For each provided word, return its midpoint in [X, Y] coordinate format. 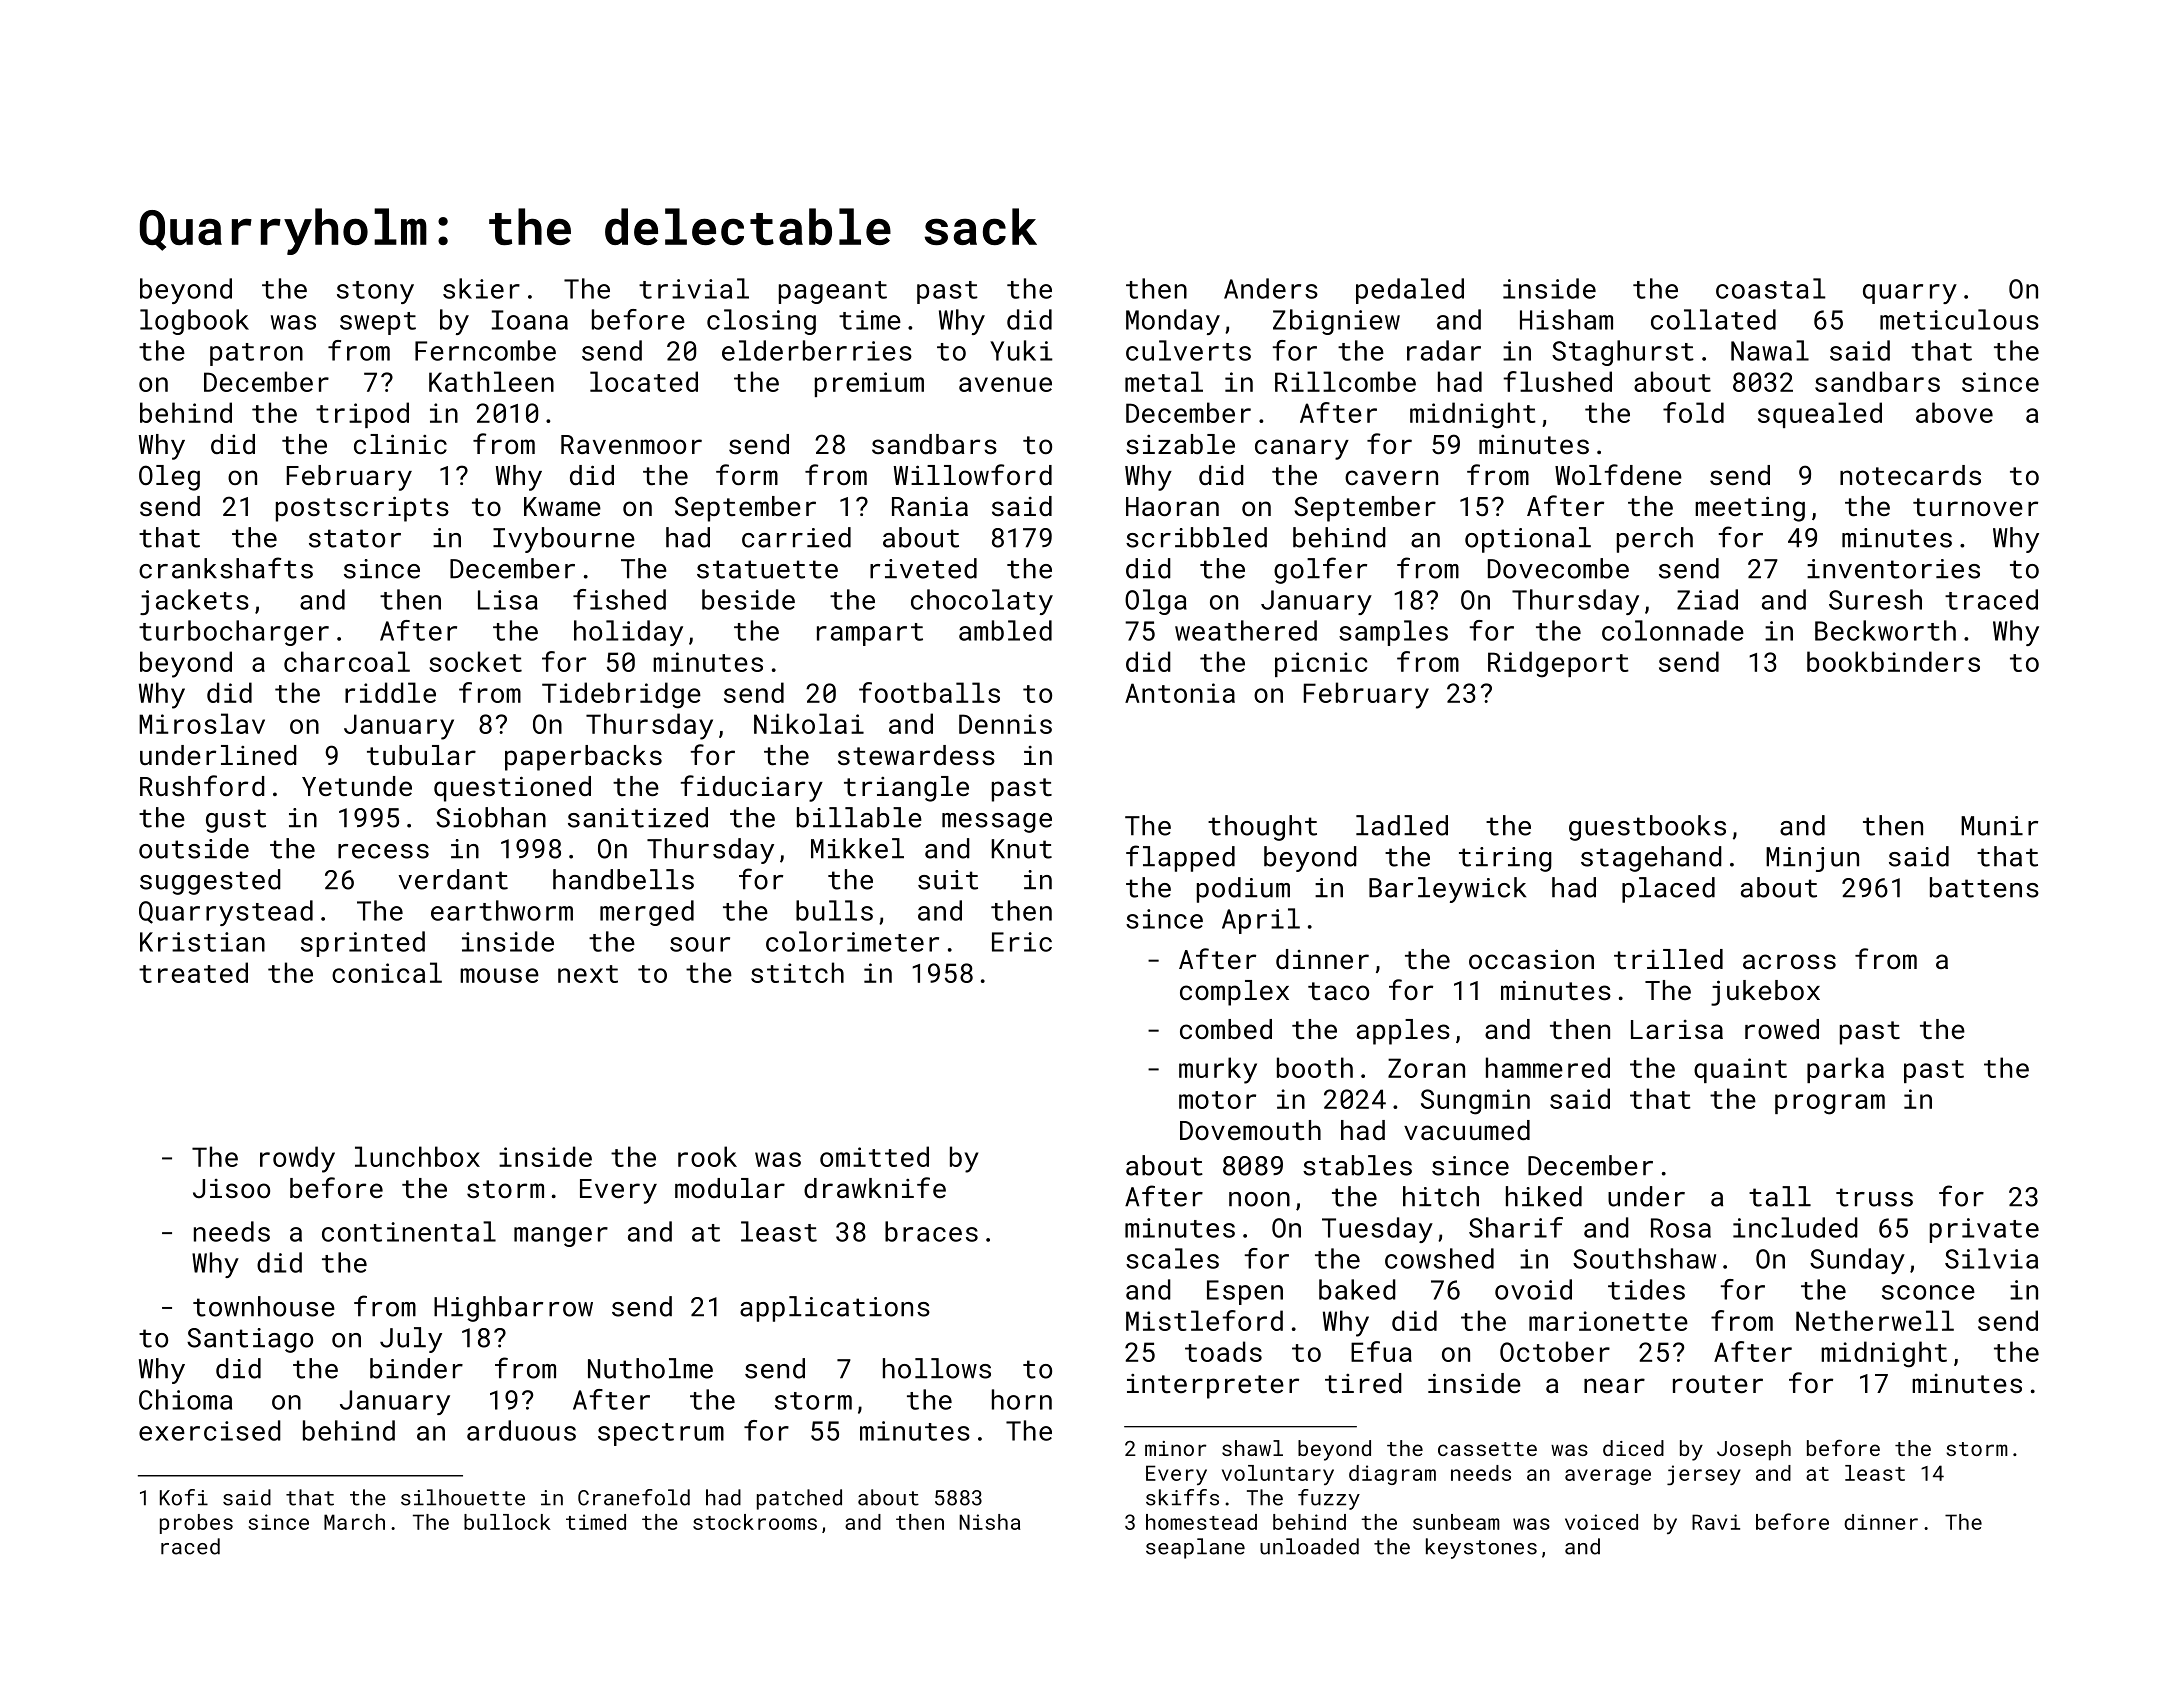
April [1261, 921]
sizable [1180, 444]
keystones [1481, 1548]
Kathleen [491, 381]
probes [196, 1524]
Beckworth [1885, 630]
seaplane [1195, 1548]
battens [1984, 887]
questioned [512, 789]
